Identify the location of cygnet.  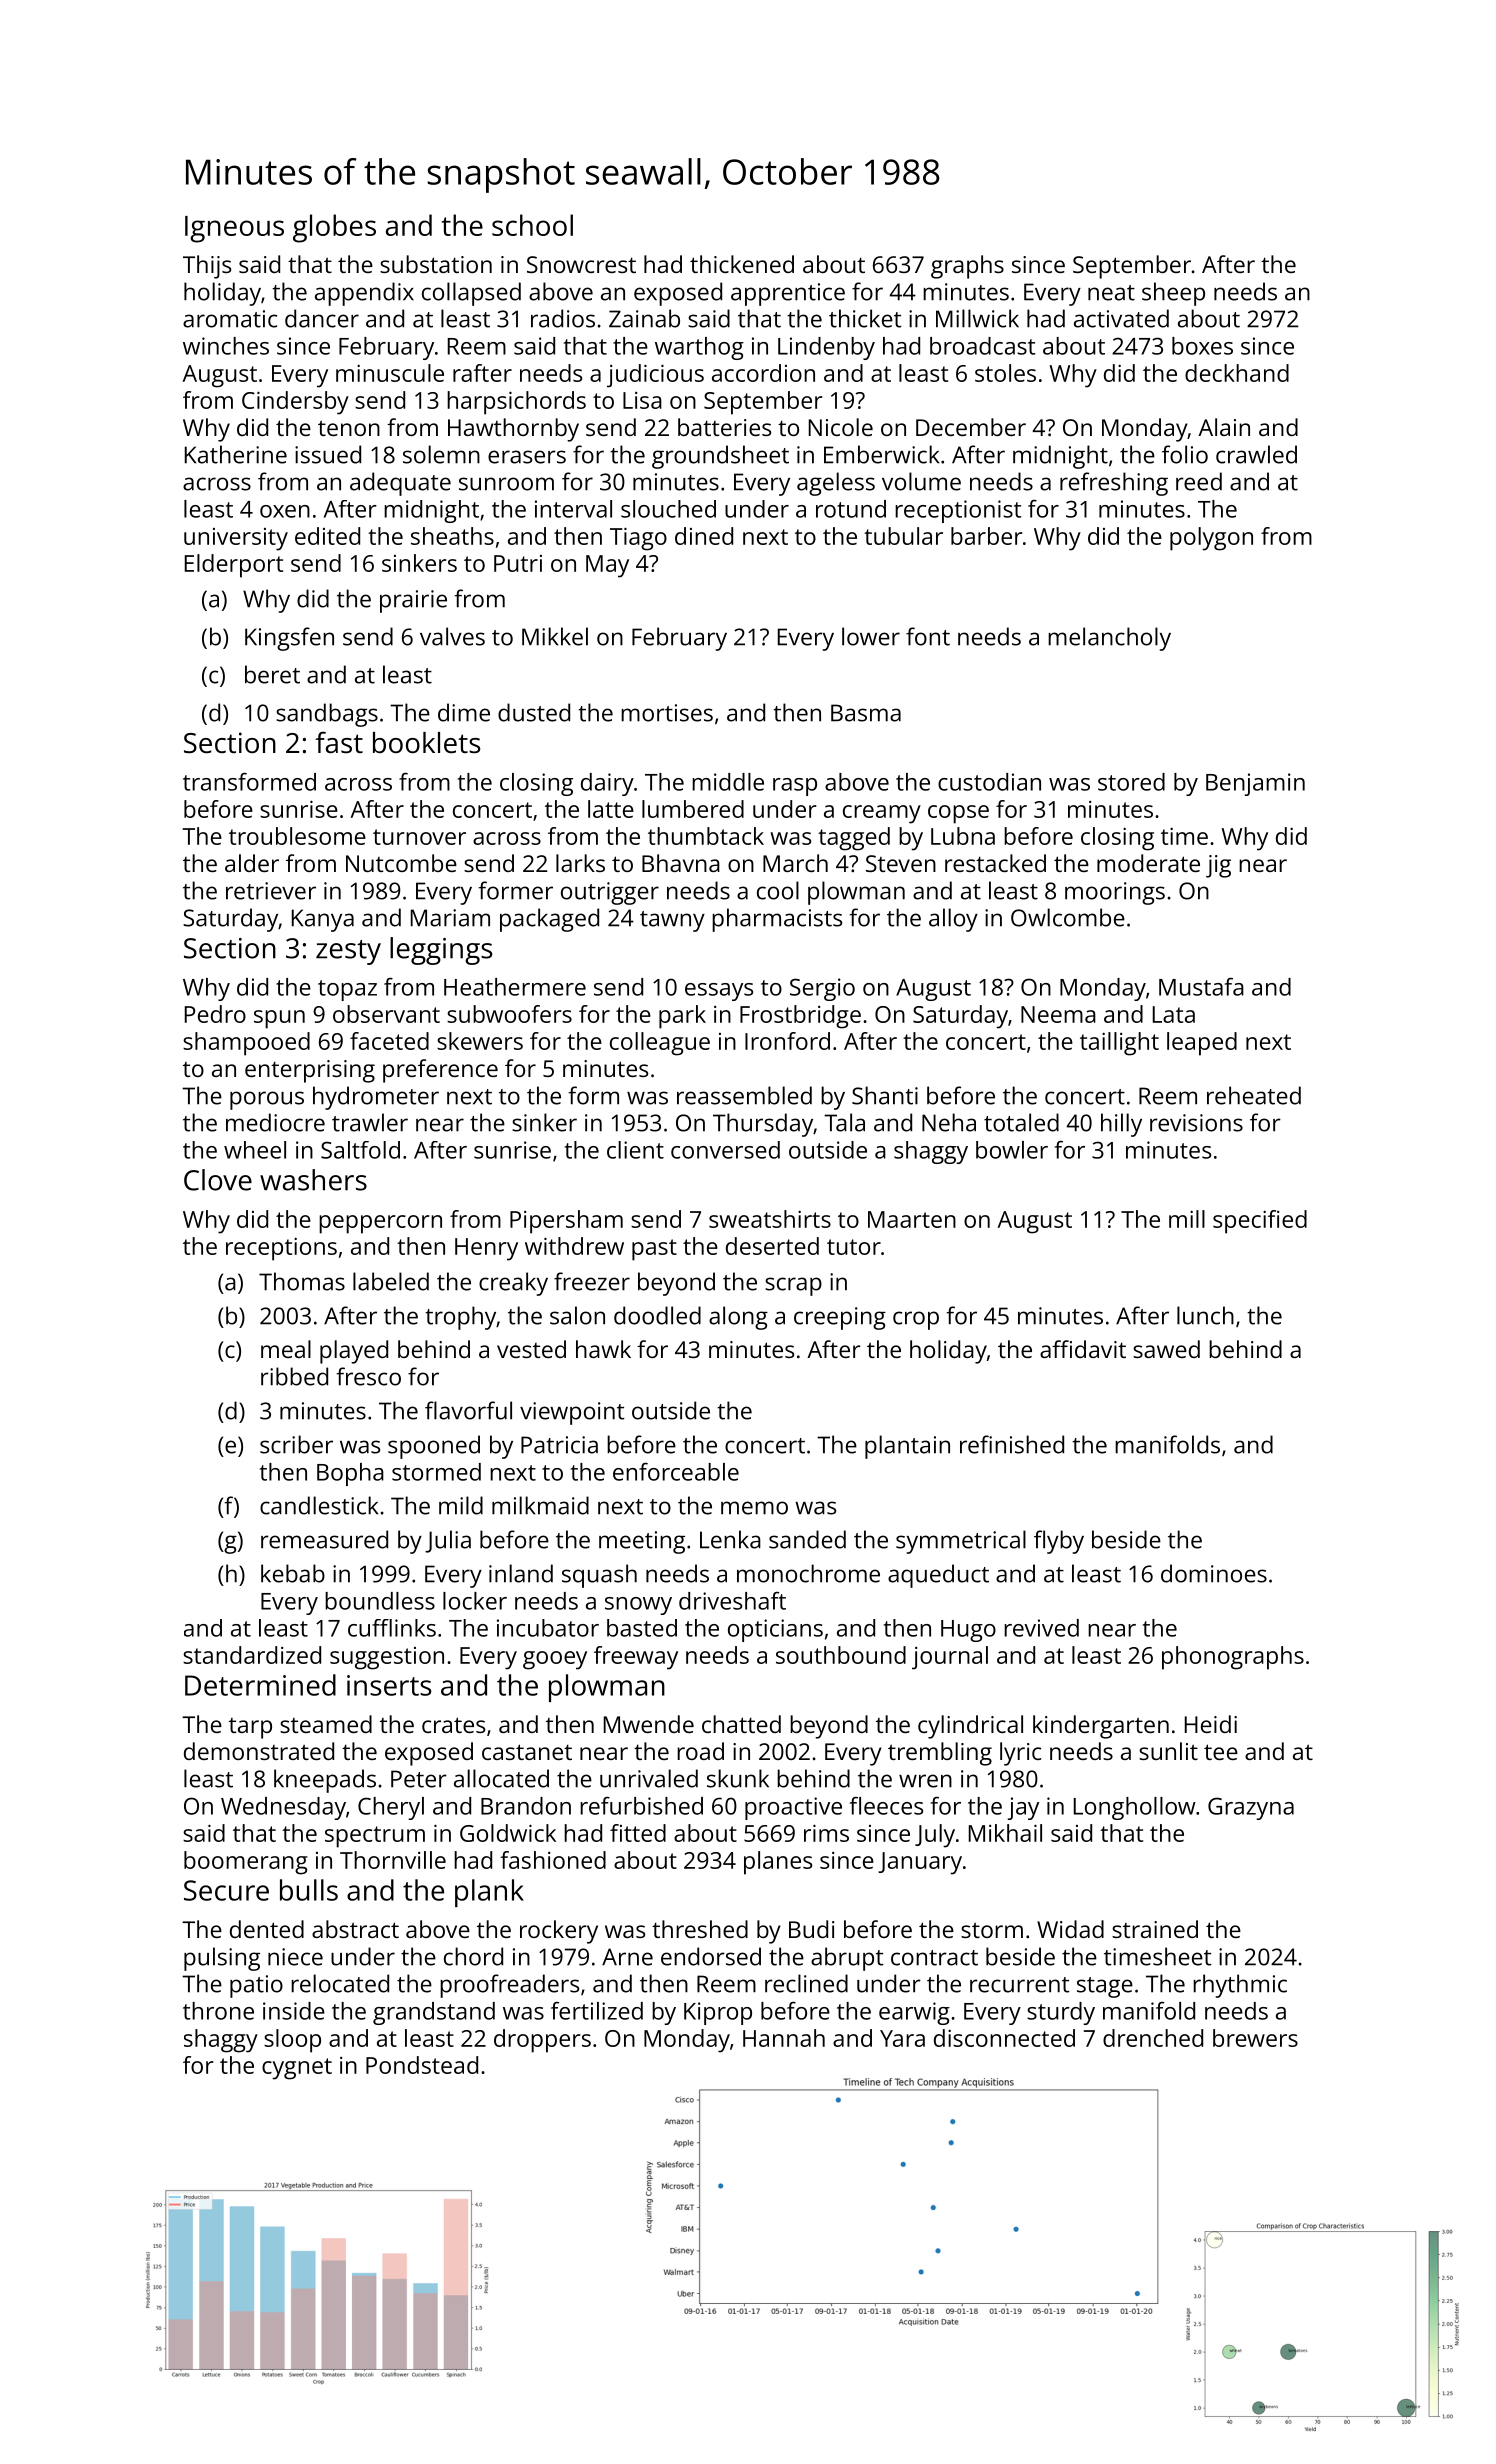
(297, 2069).
